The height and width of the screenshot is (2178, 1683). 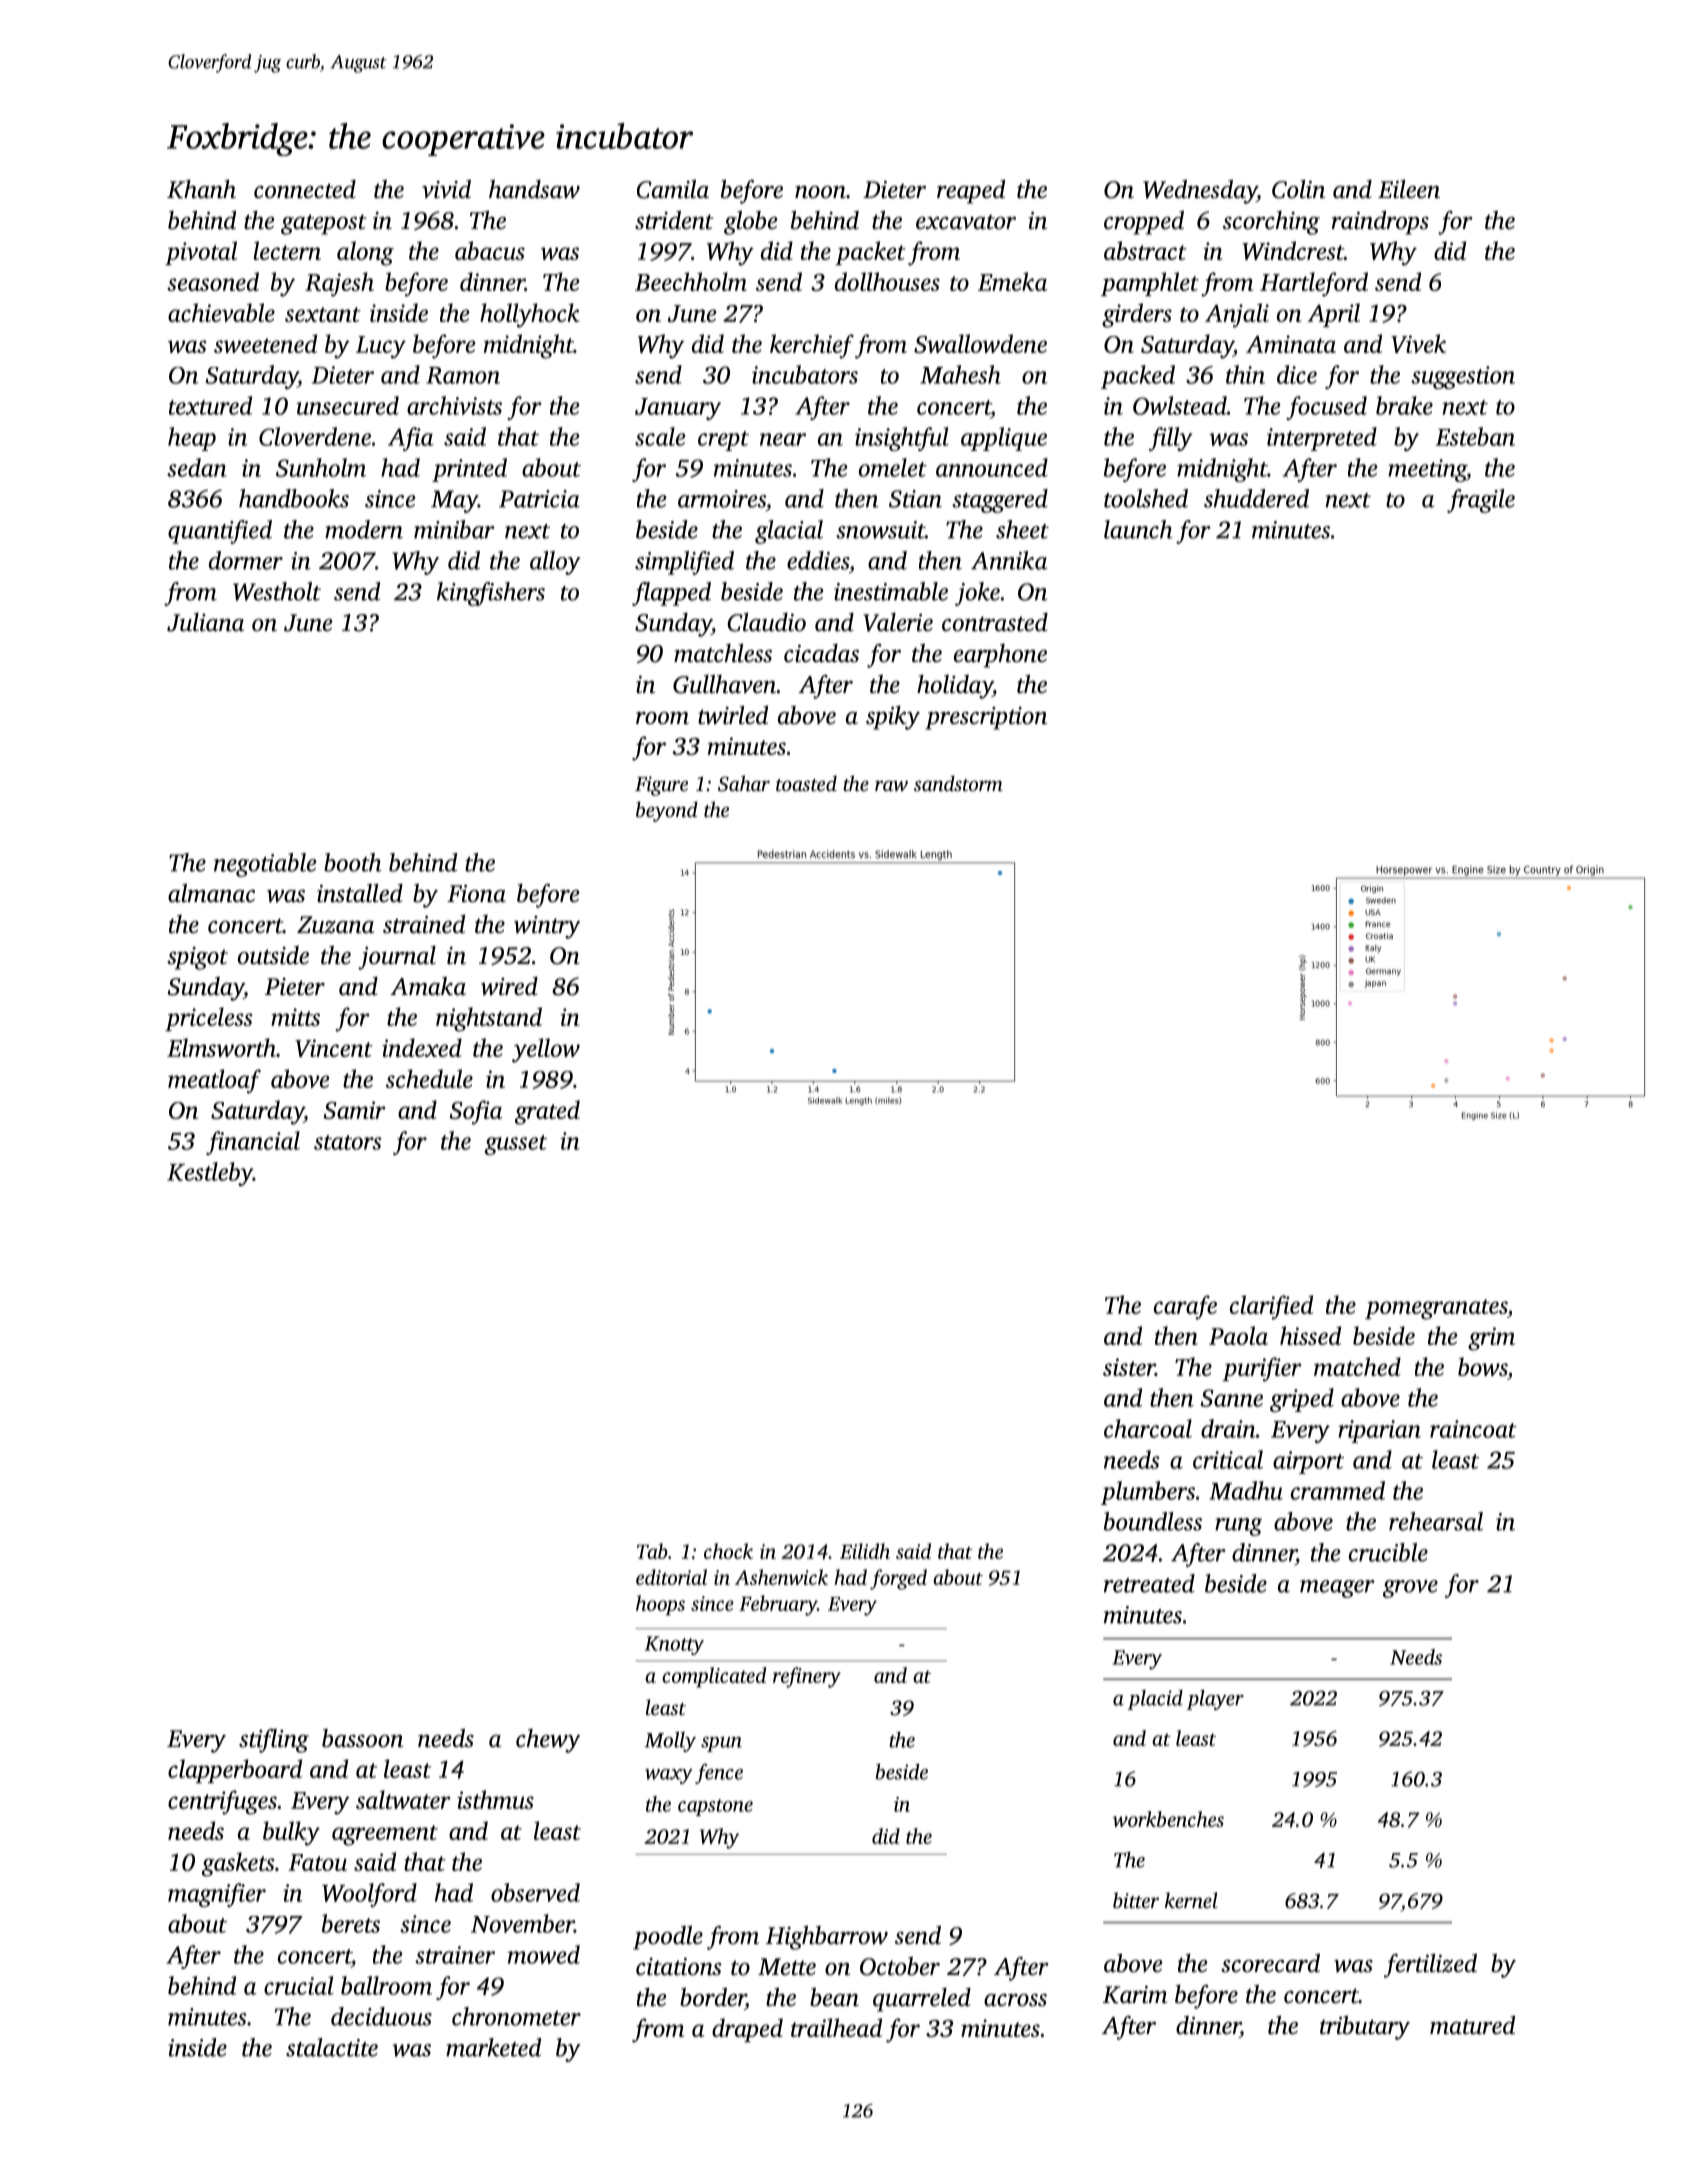 I want to click on vivid, so click(x=446, y=189).
